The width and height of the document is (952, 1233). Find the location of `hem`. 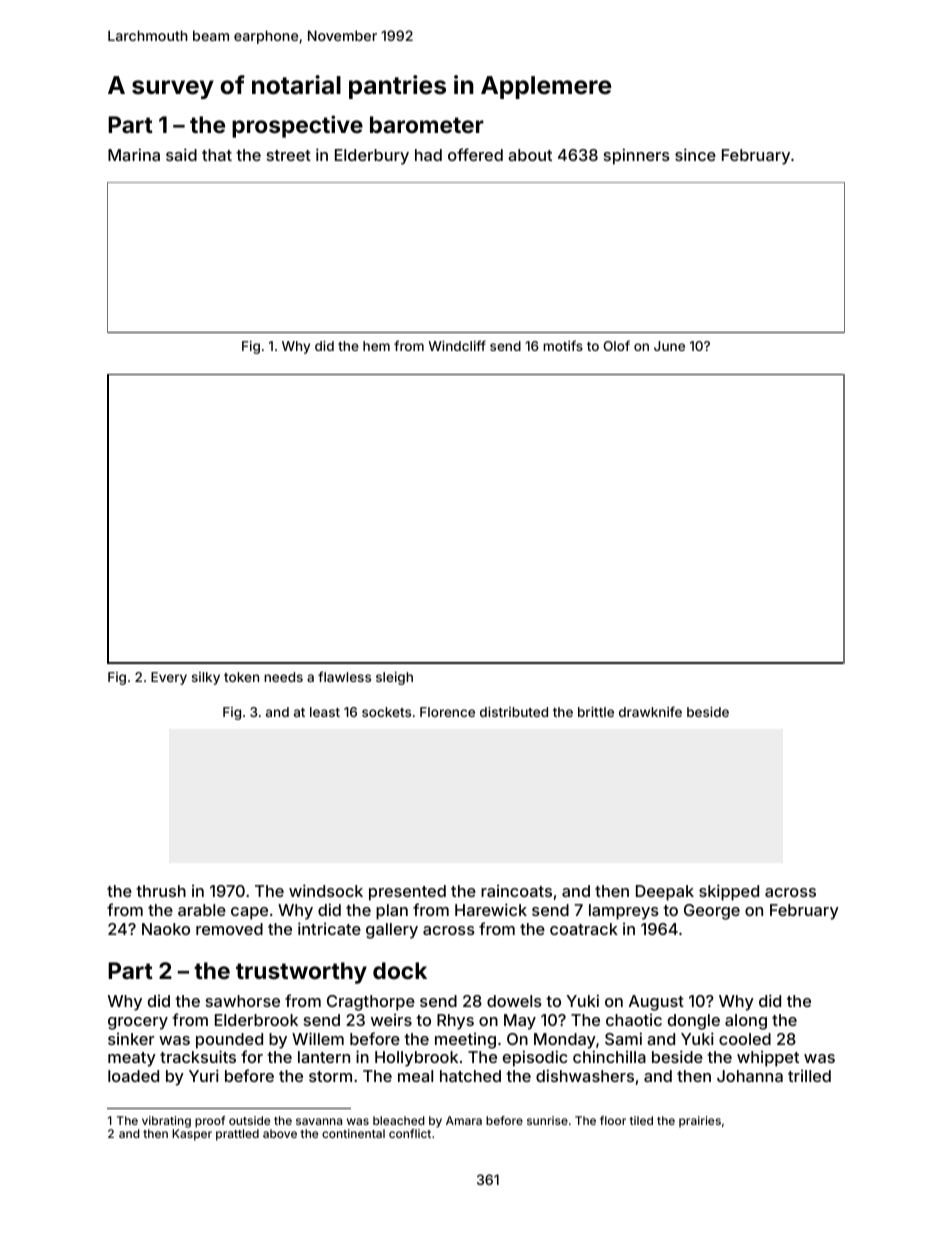

hem is located at coordinates (376, 346).
